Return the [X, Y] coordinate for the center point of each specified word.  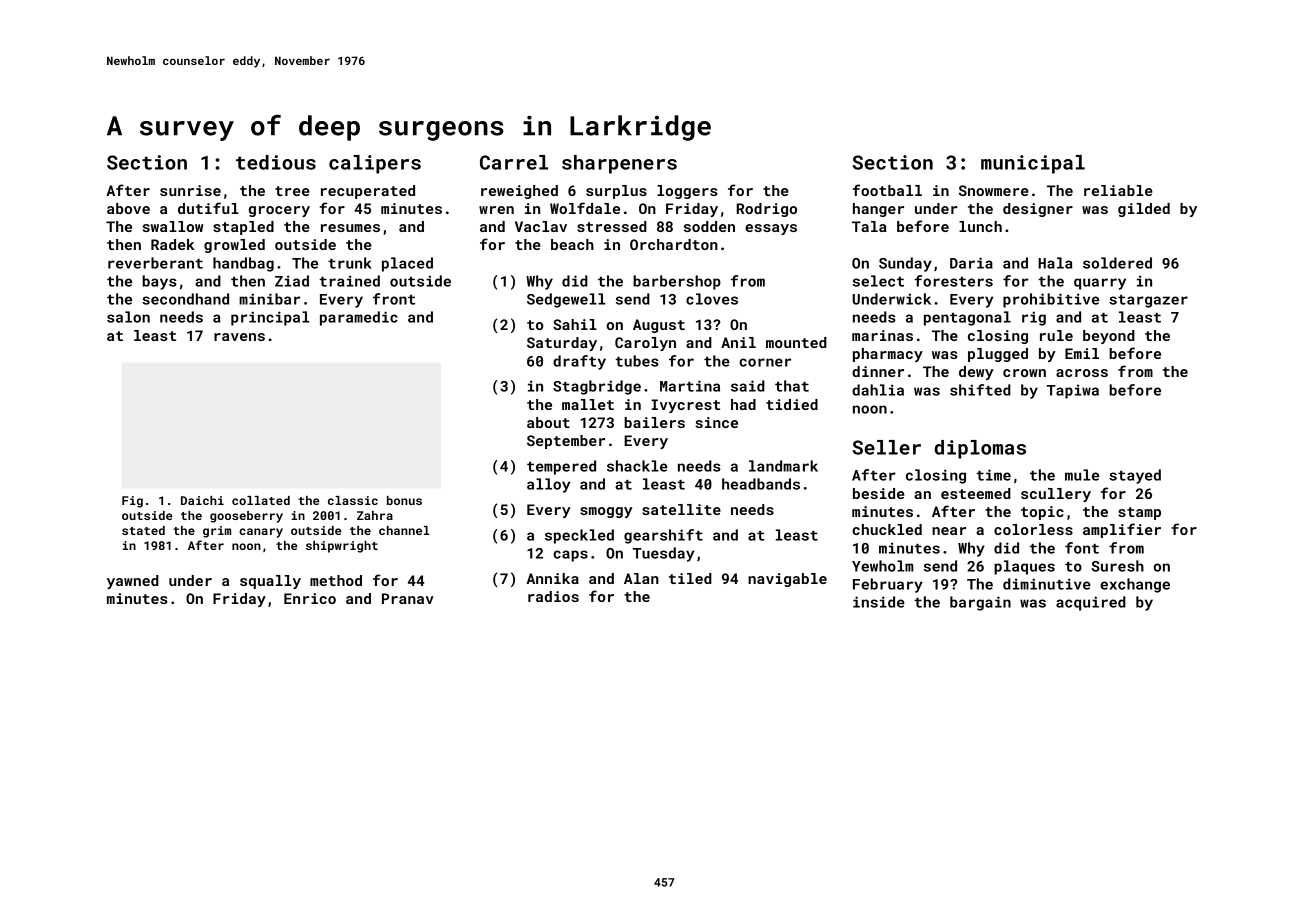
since [717, 422]
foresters [953, 281]
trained [349, 281]
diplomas [980, 449]
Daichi [202, 500]
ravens [239, 337]
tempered [561, 467]
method [336, 580]
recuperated [368, 192]
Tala [869, 226]
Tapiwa [1073, 391]
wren [496, 210]
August [659, 326]
